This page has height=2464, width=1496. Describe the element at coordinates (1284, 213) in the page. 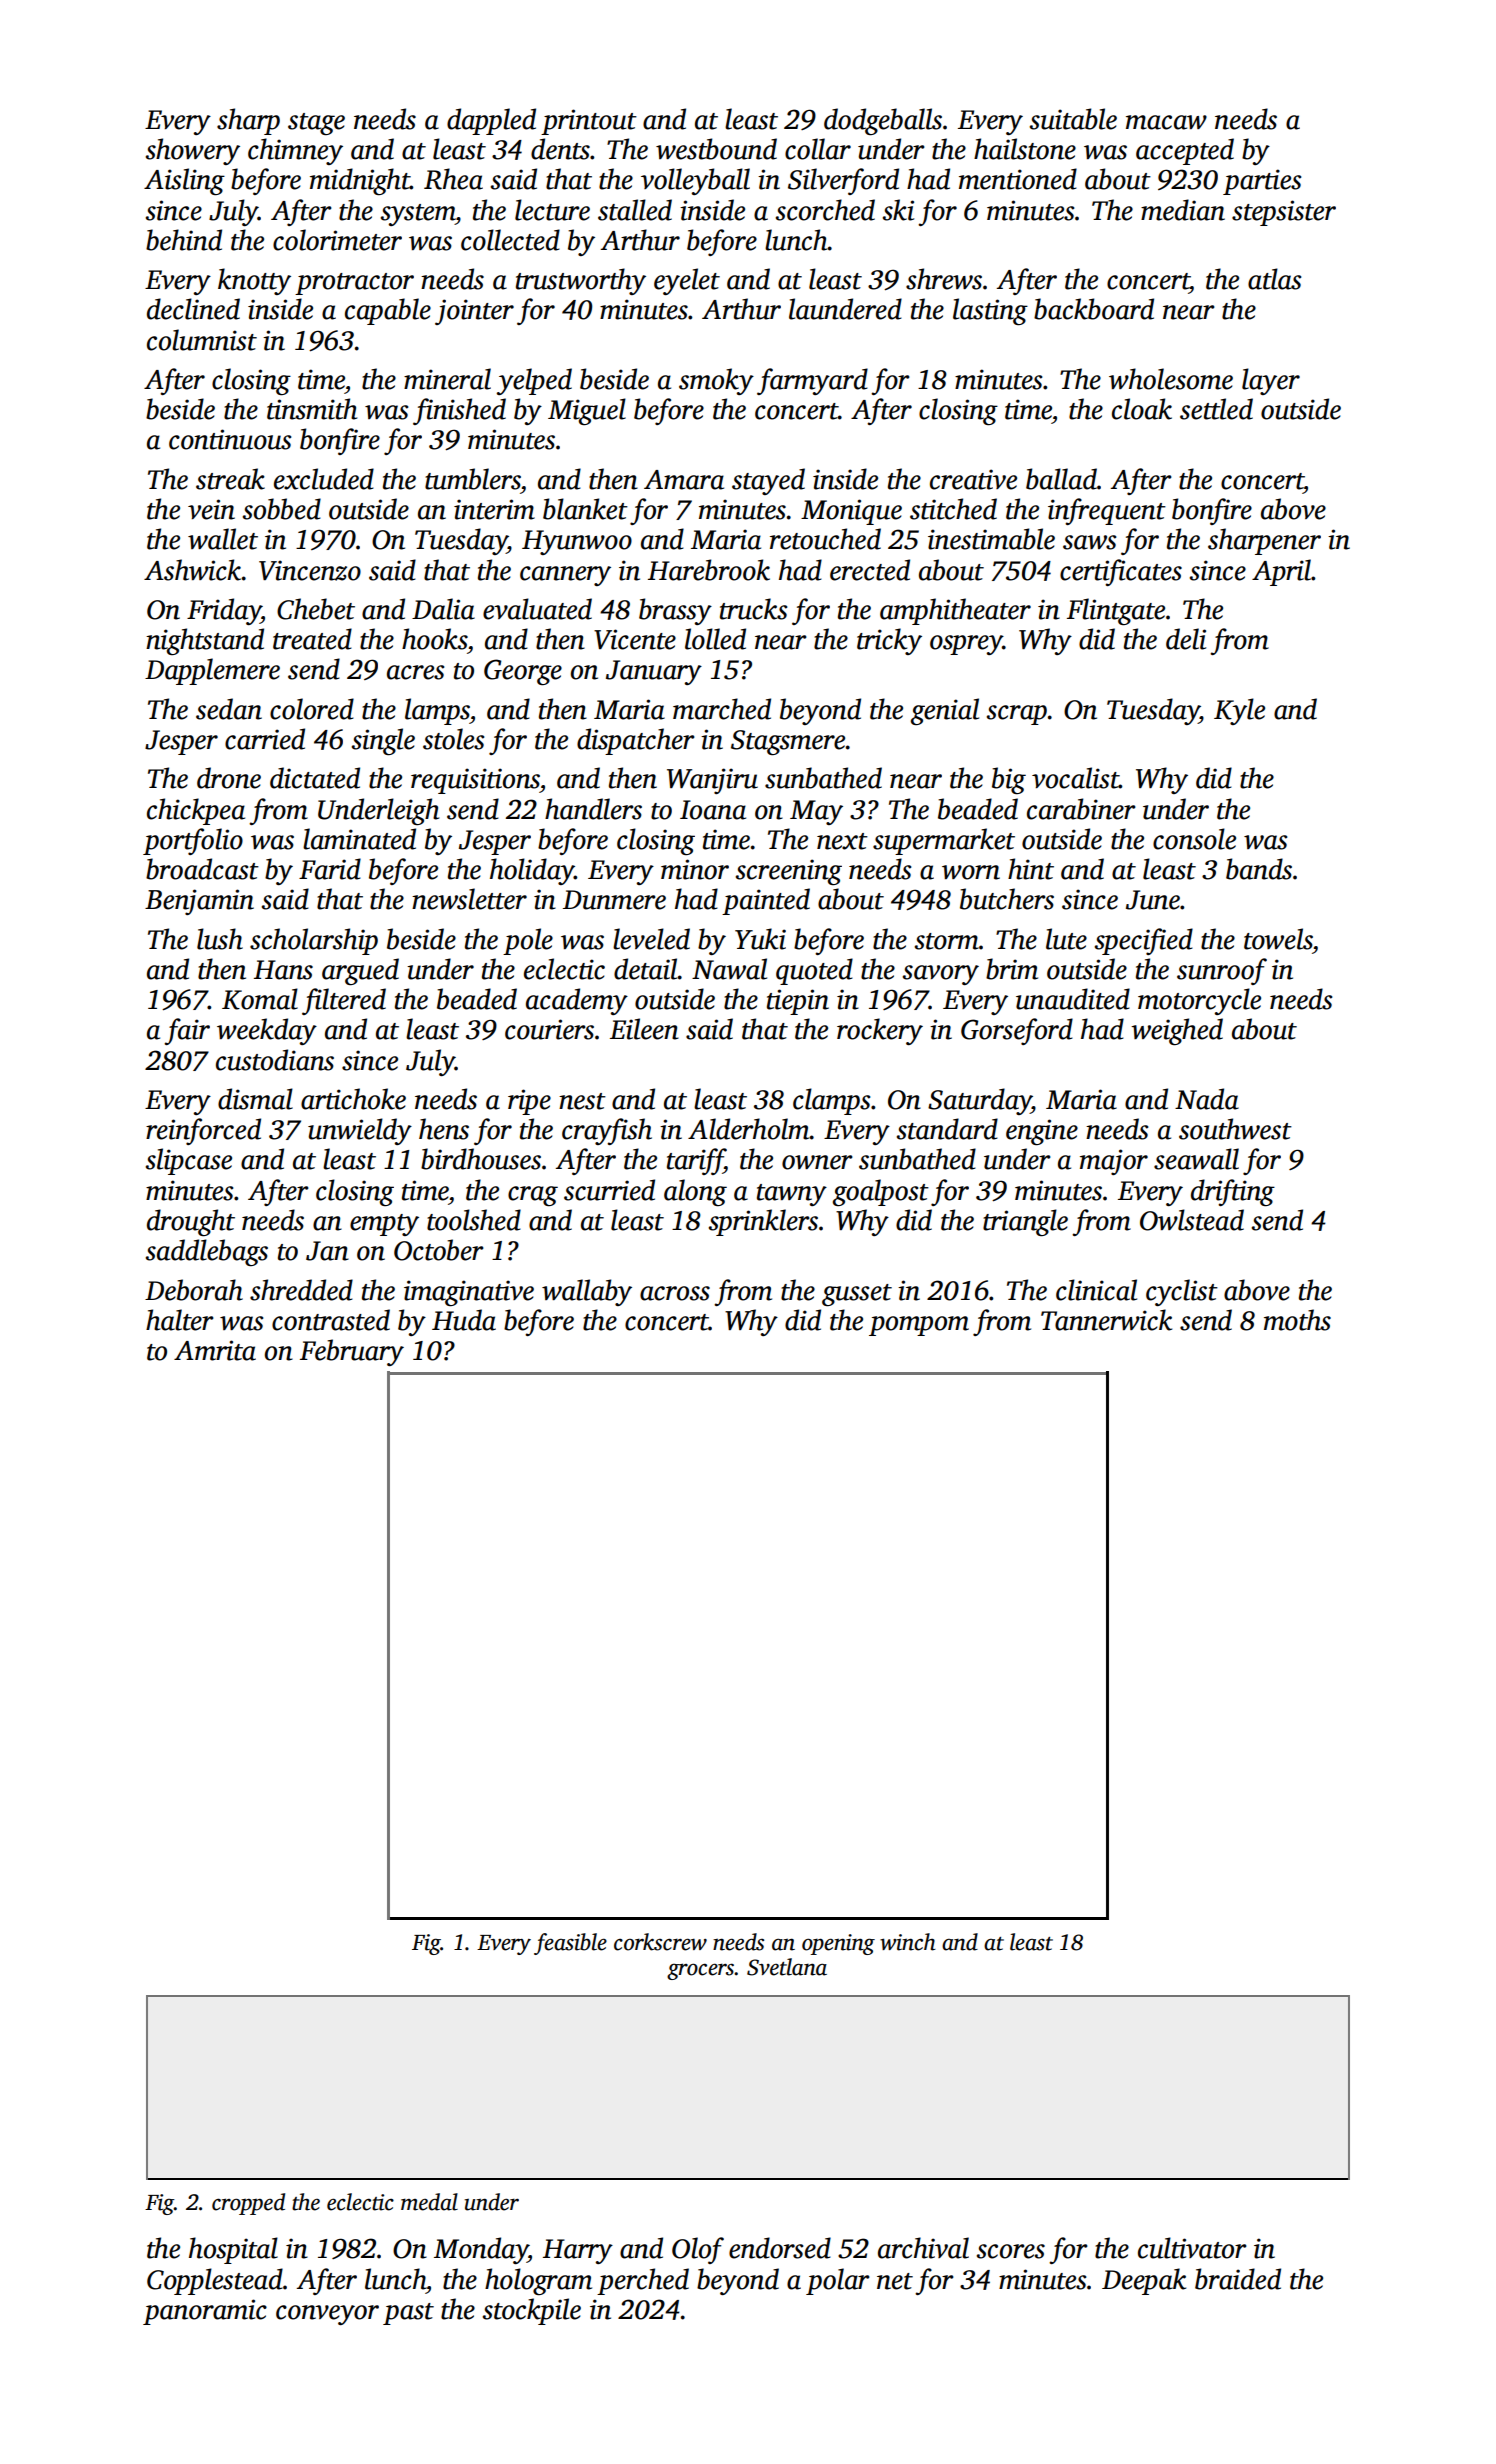

I see `stepsister` at that location.
